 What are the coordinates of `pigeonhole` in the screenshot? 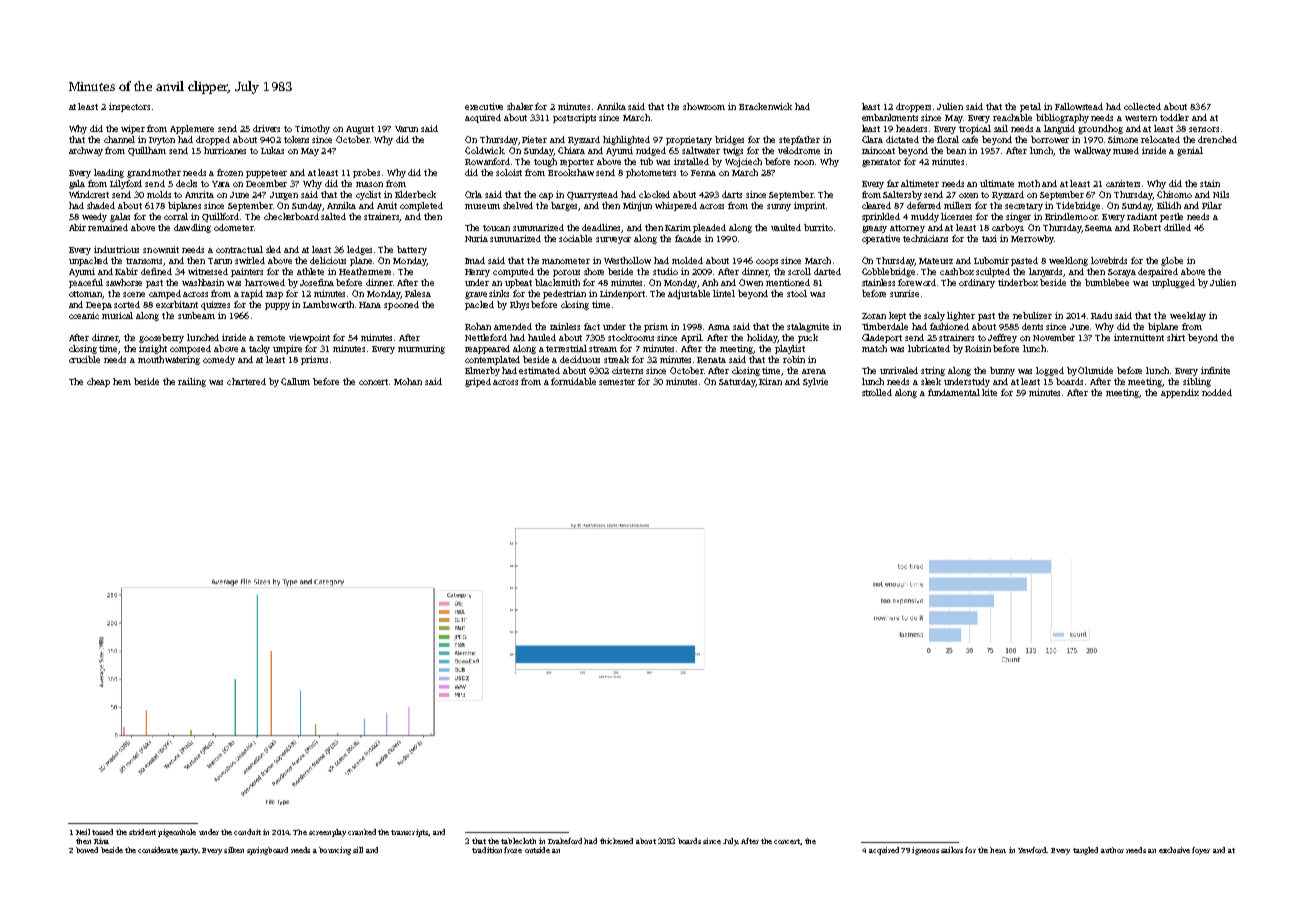 It's located at (177, 833).
